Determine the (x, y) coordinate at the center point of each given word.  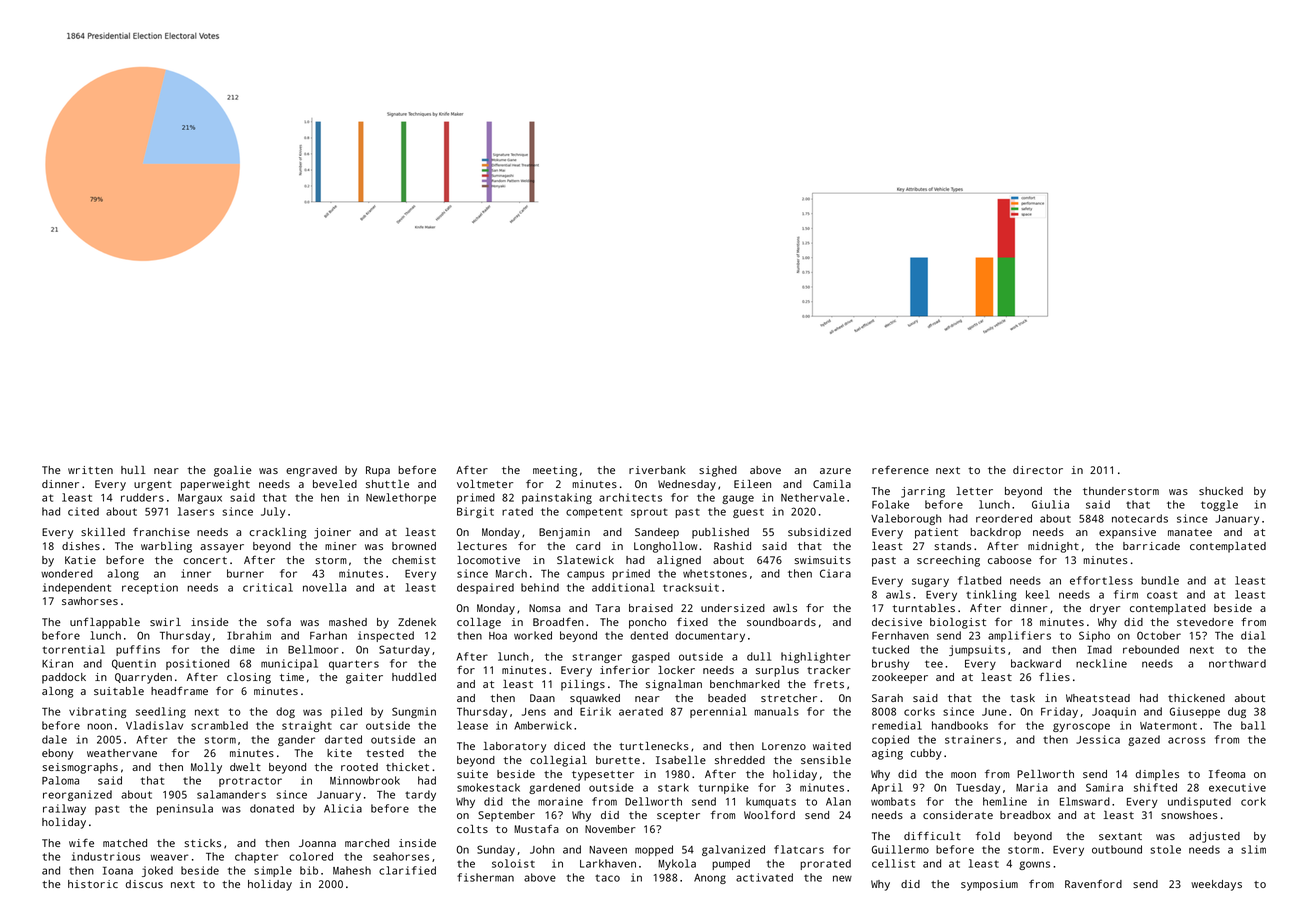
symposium (989, 885)
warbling (166, 547)
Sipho (1094, 636)
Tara (608, 608)
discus (144, 884)
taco (607, 878)
